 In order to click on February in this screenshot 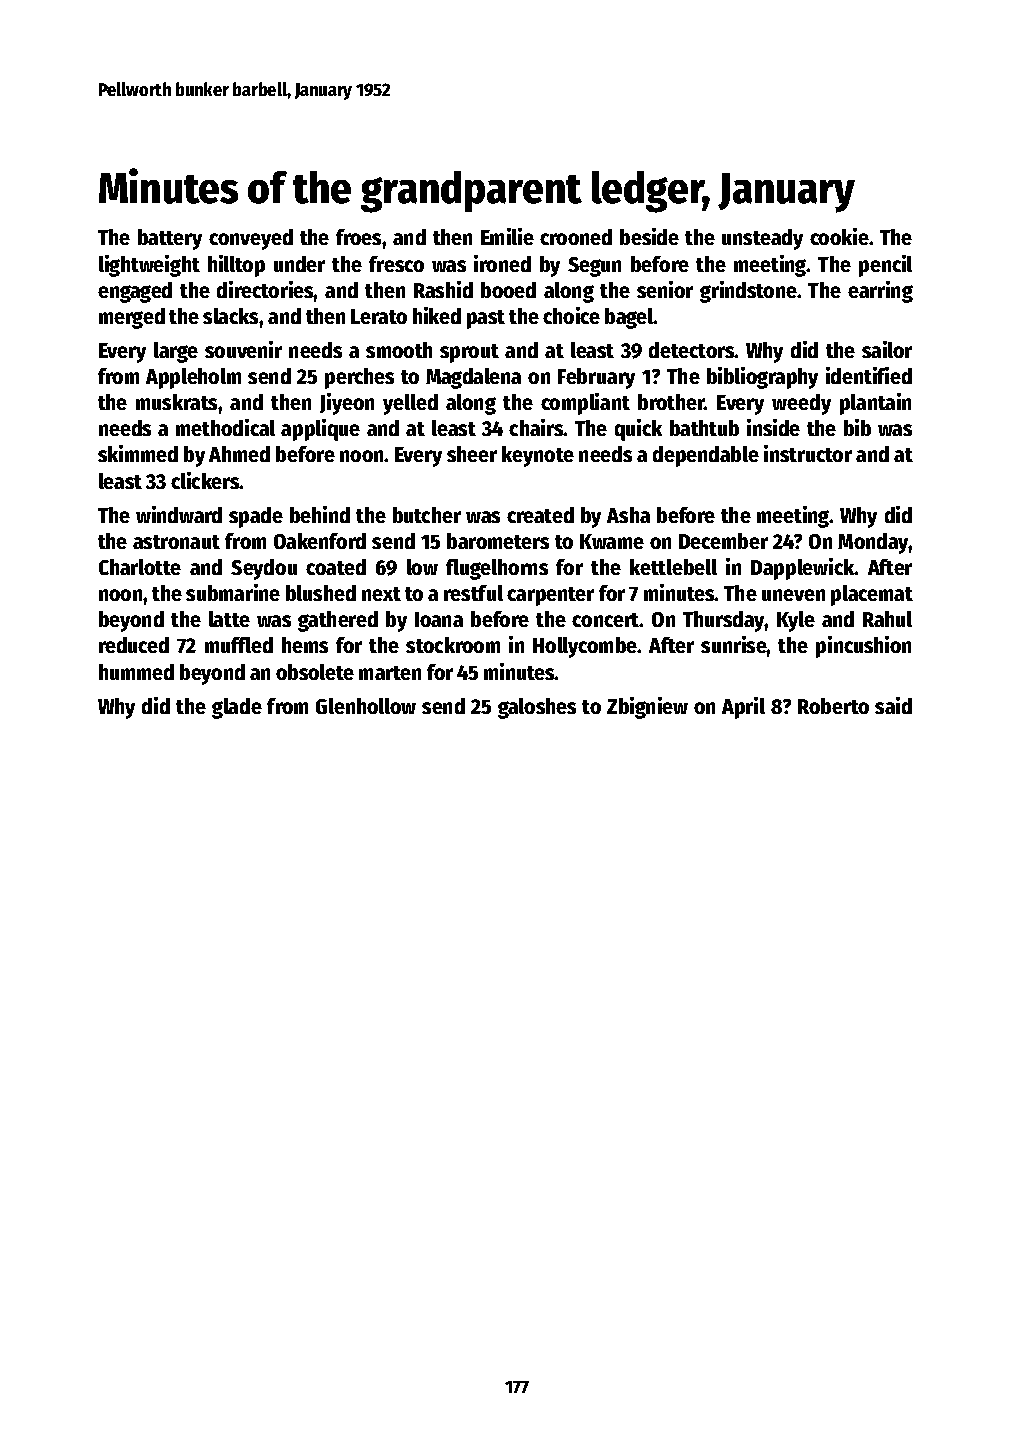, I will do `click(596, 378)`.
